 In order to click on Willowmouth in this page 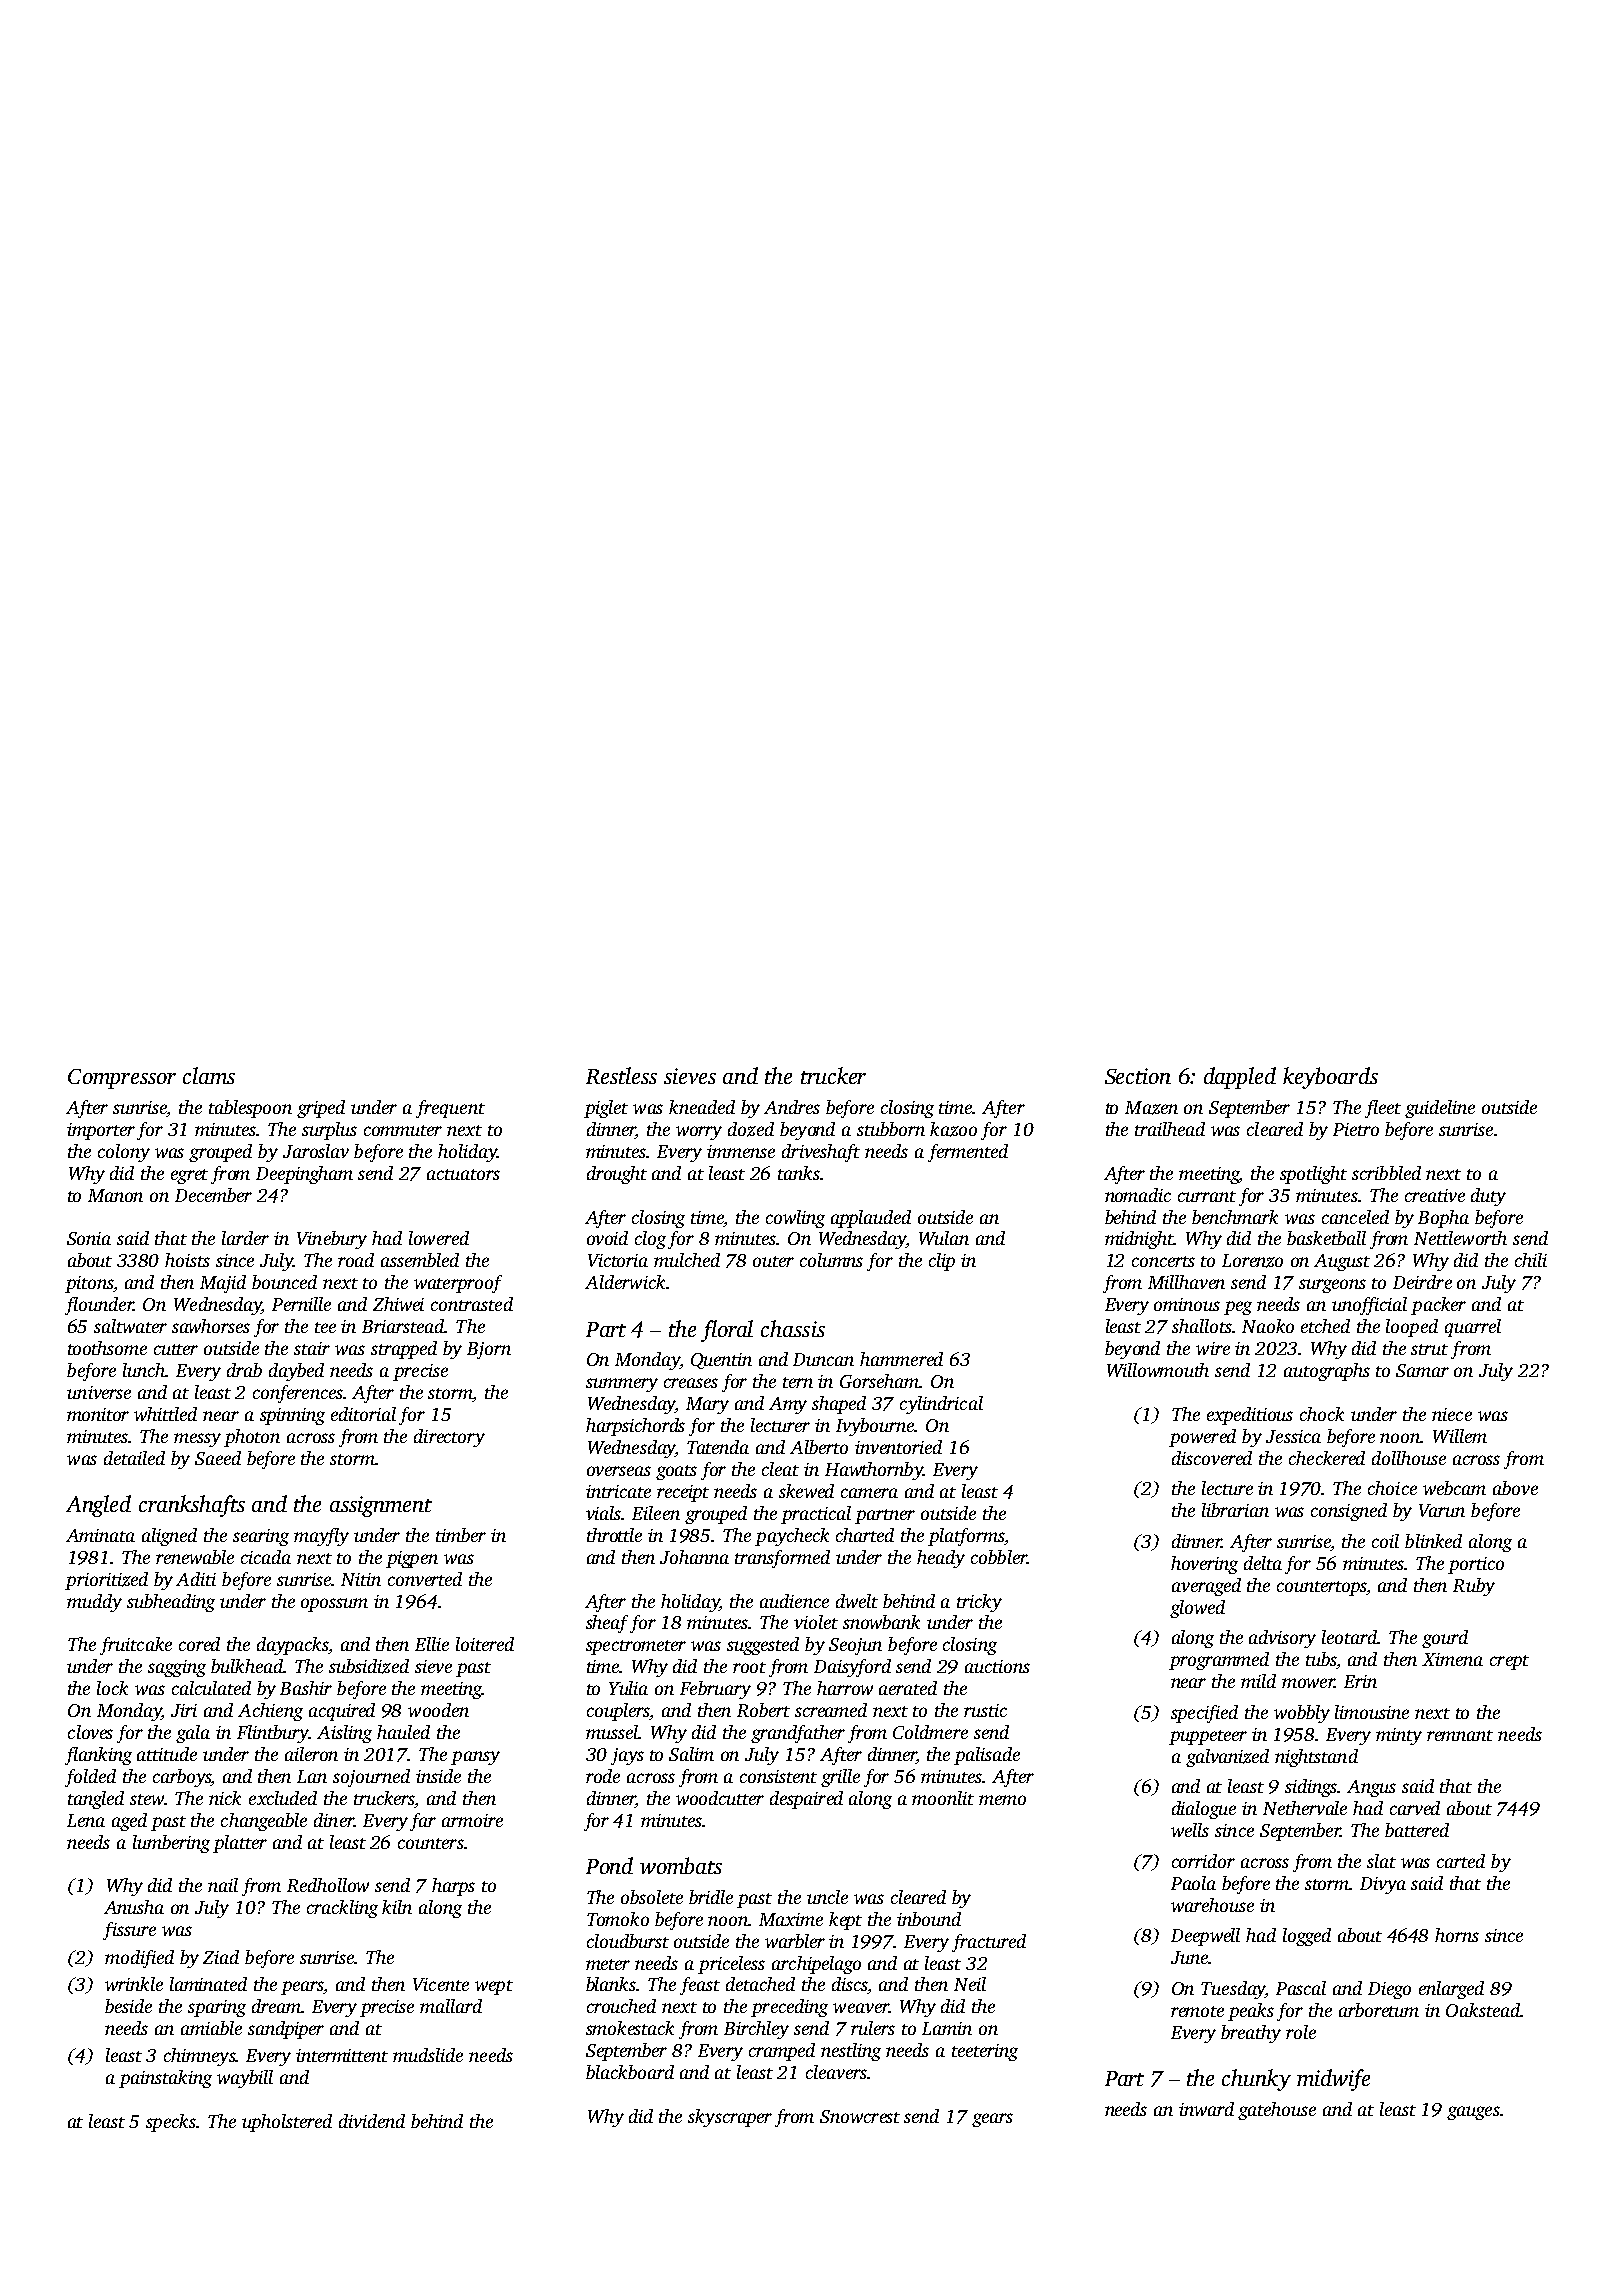, I will do `click(1158, 1370)`.
